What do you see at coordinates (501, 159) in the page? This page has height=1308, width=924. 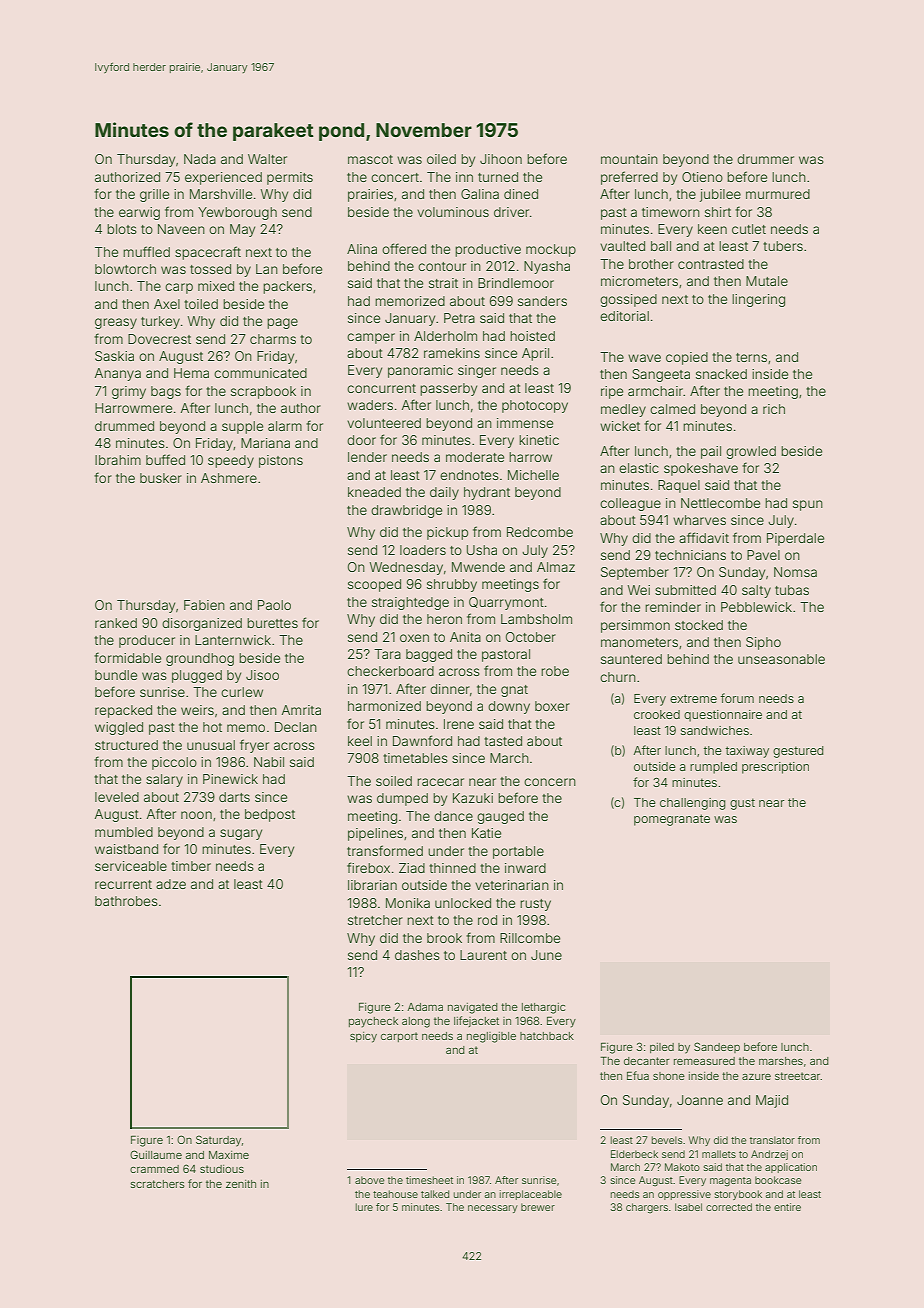 I see `Jihoon` at bounding box center [501, 159].
